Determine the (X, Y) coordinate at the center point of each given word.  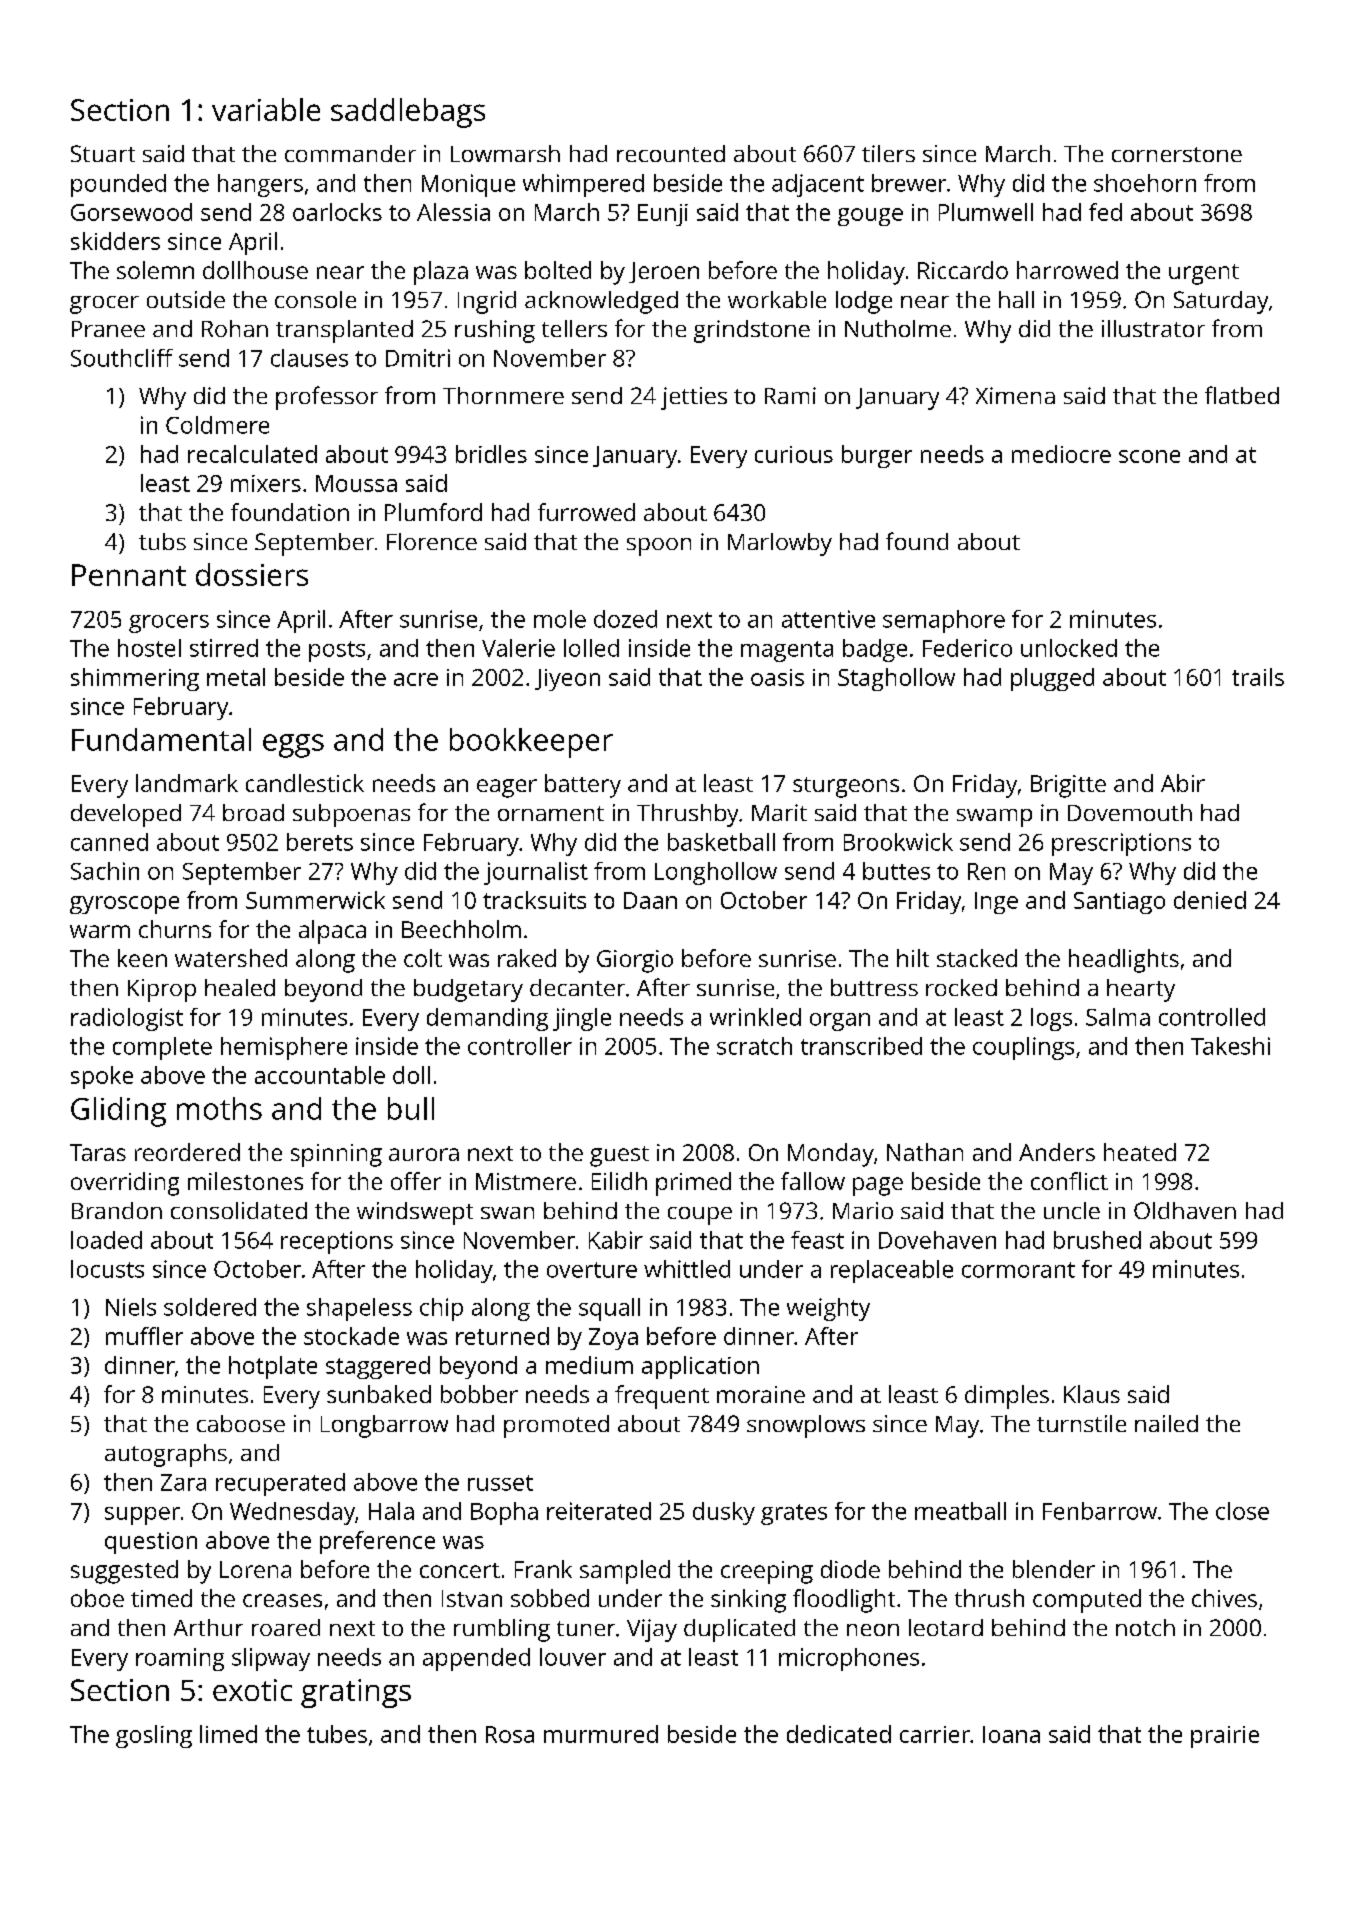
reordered (187, 1152)
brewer (909, 183)
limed (228, 1734)
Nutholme (898, 328)
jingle (582, 1019)
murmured (601, 1734)
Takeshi (1230, 1046)
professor (327, 398)
